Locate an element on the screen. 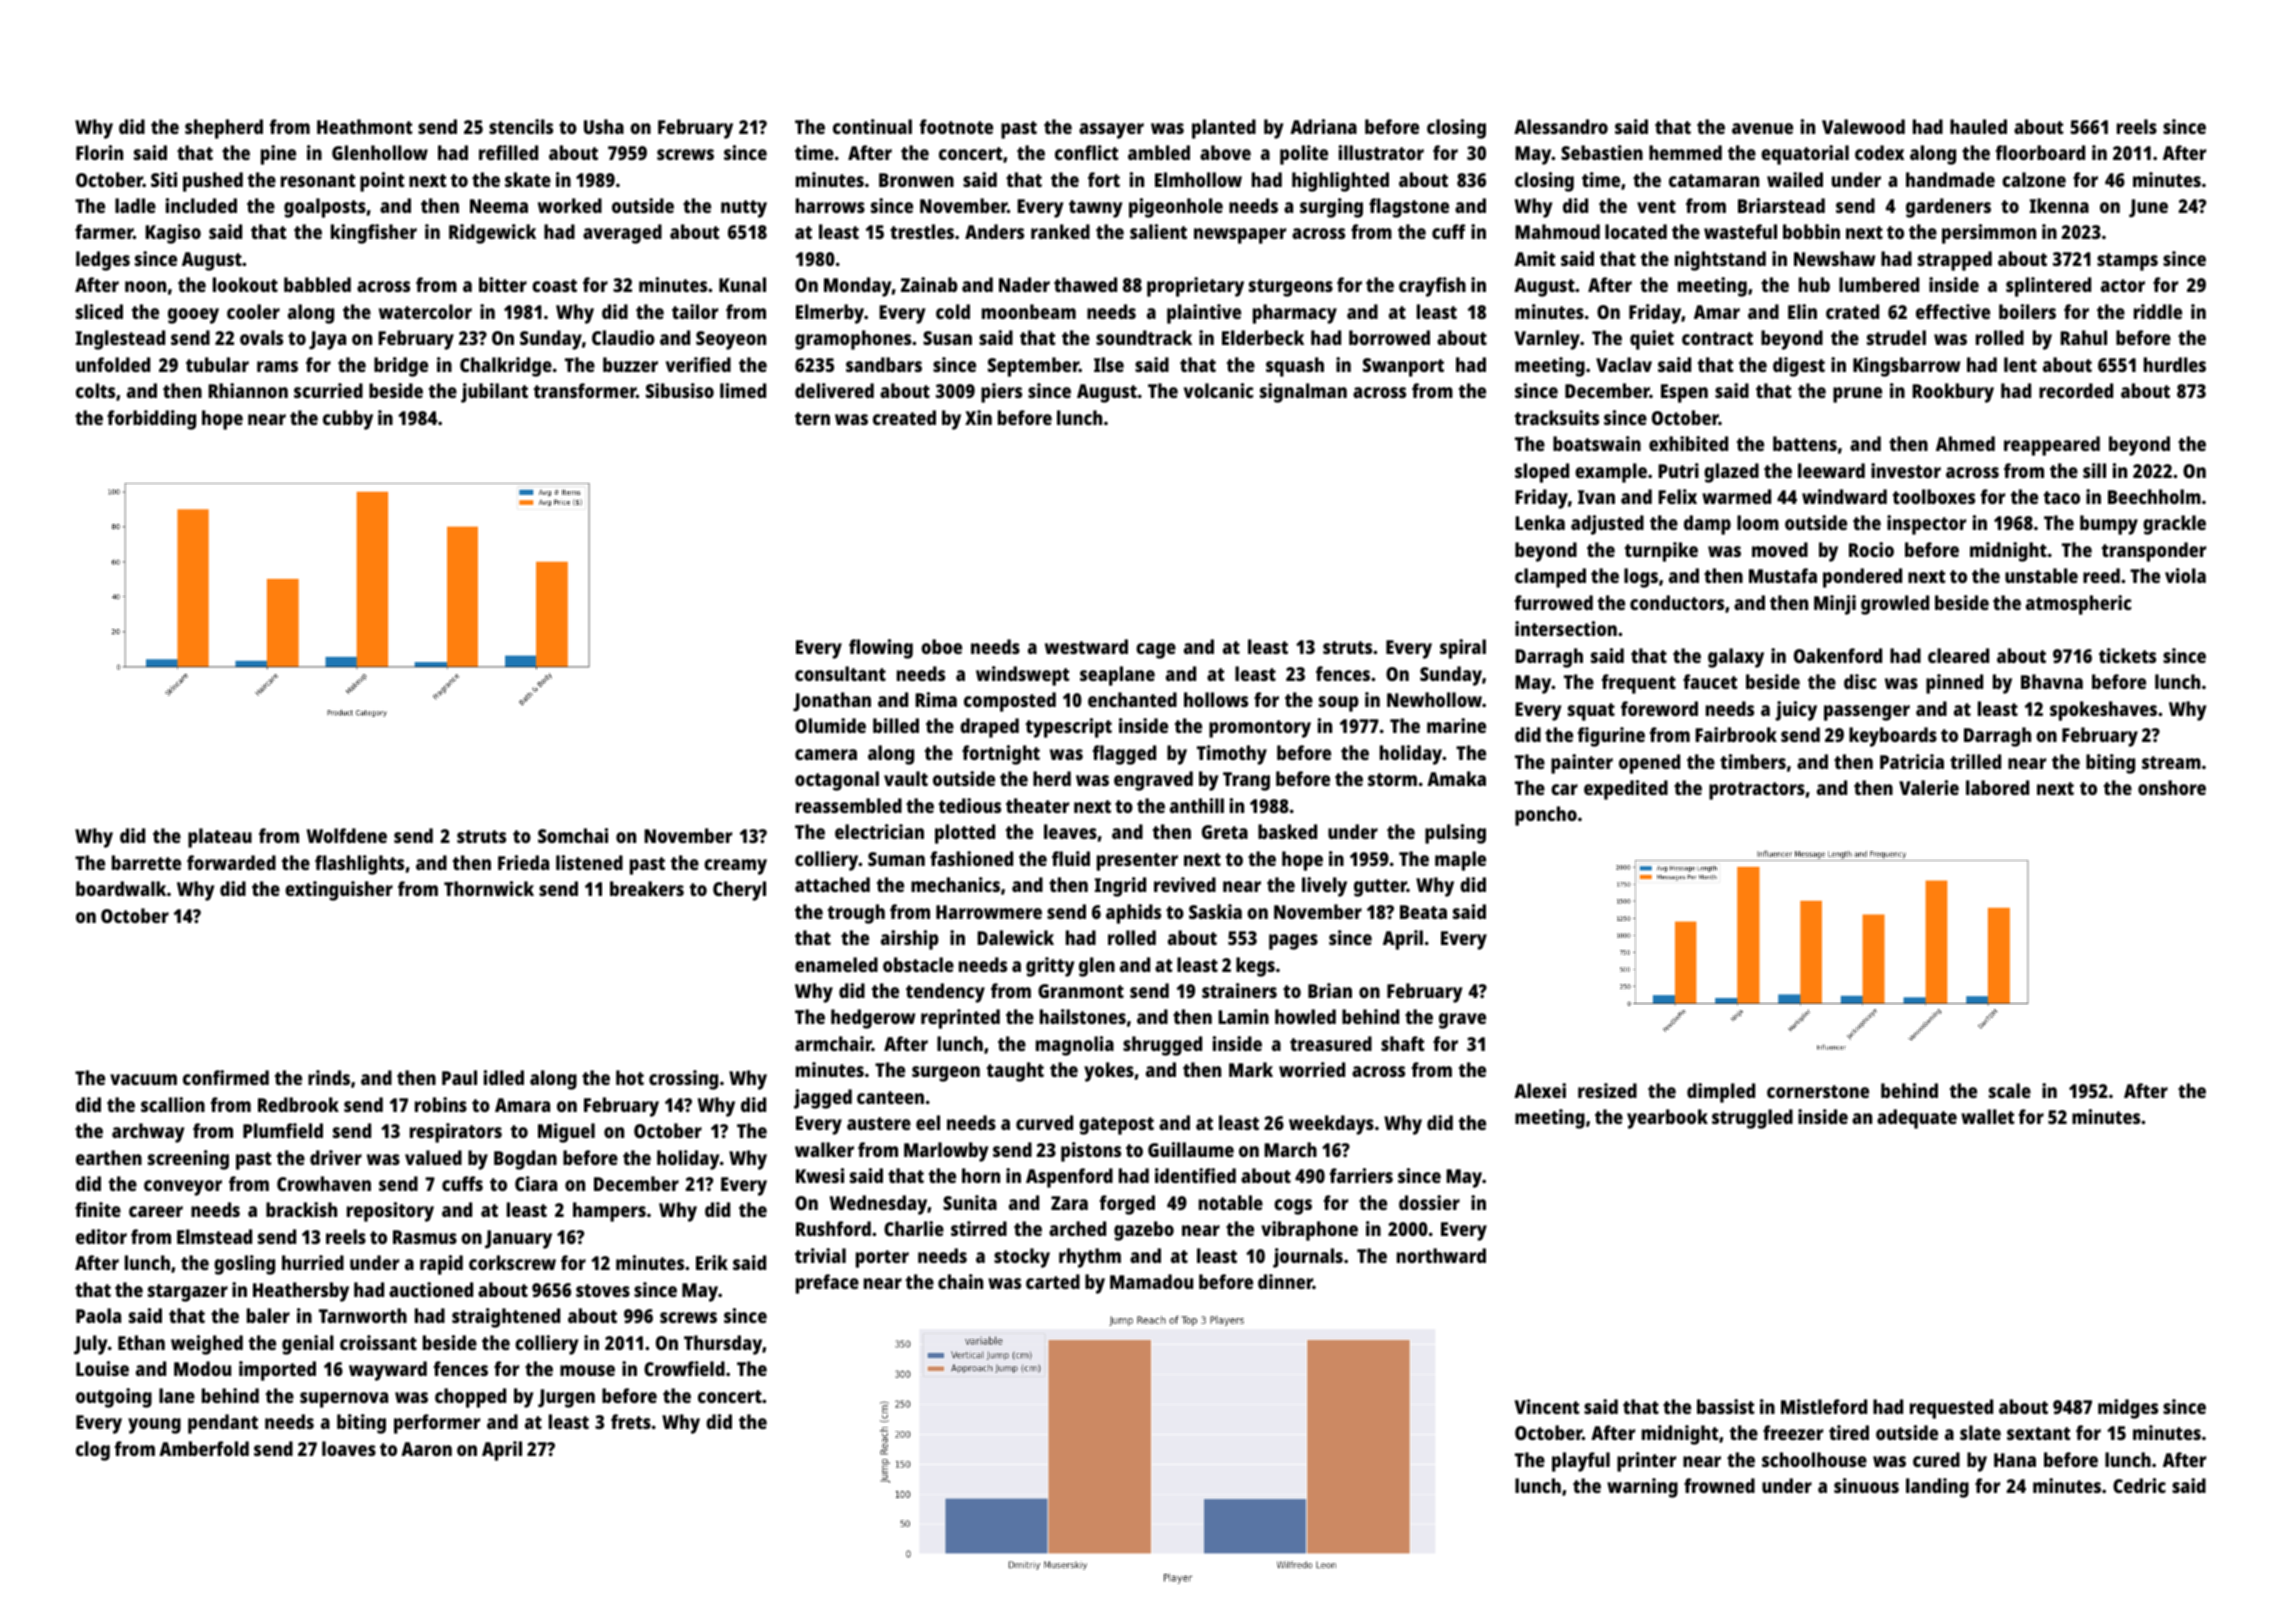 This screenshot has width=2282, height=1614. frets is located at coordinates (631, 1421).
